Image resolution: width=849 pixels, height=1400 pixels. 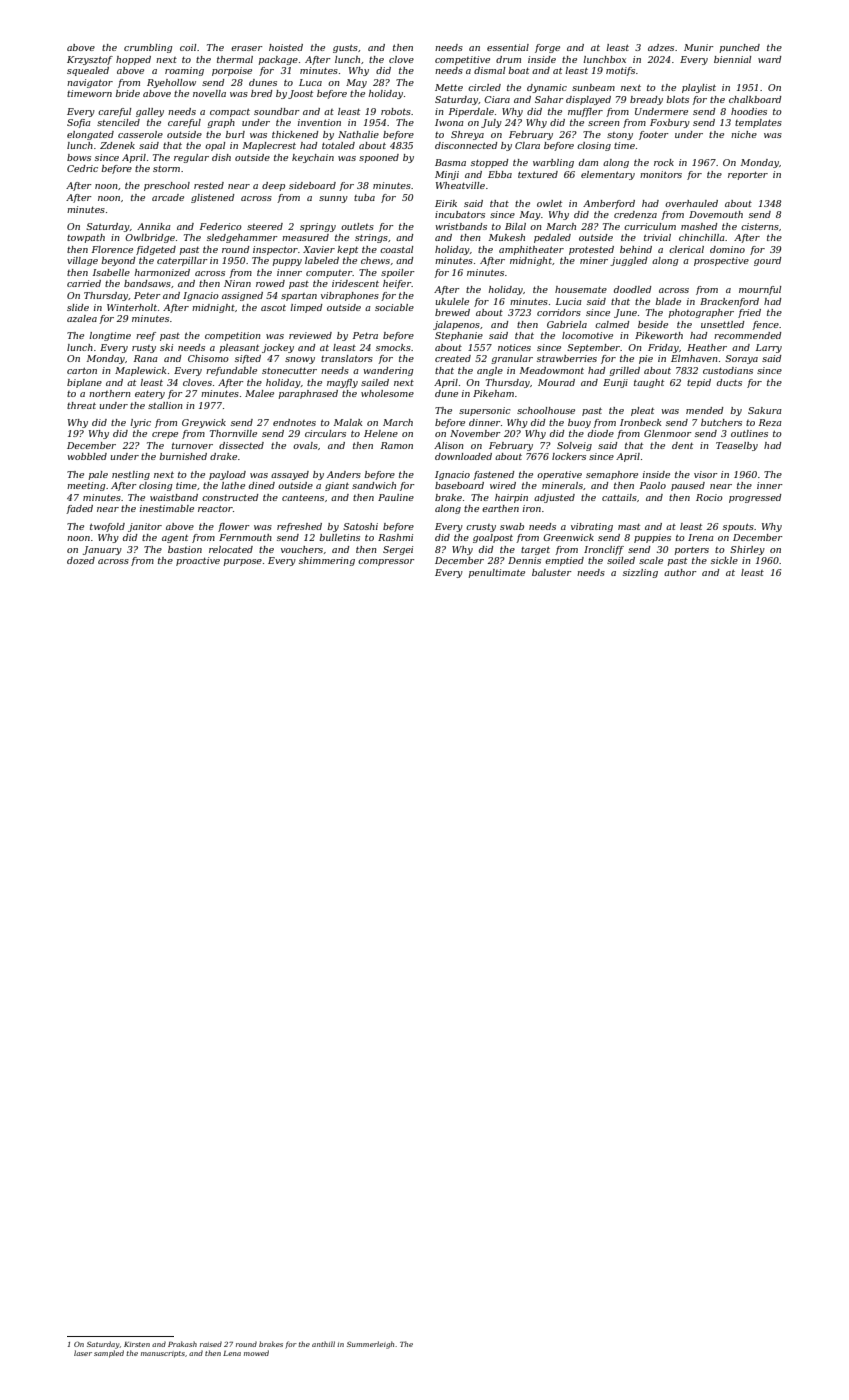 I want to click on blots, so click(x=677, y=99).
